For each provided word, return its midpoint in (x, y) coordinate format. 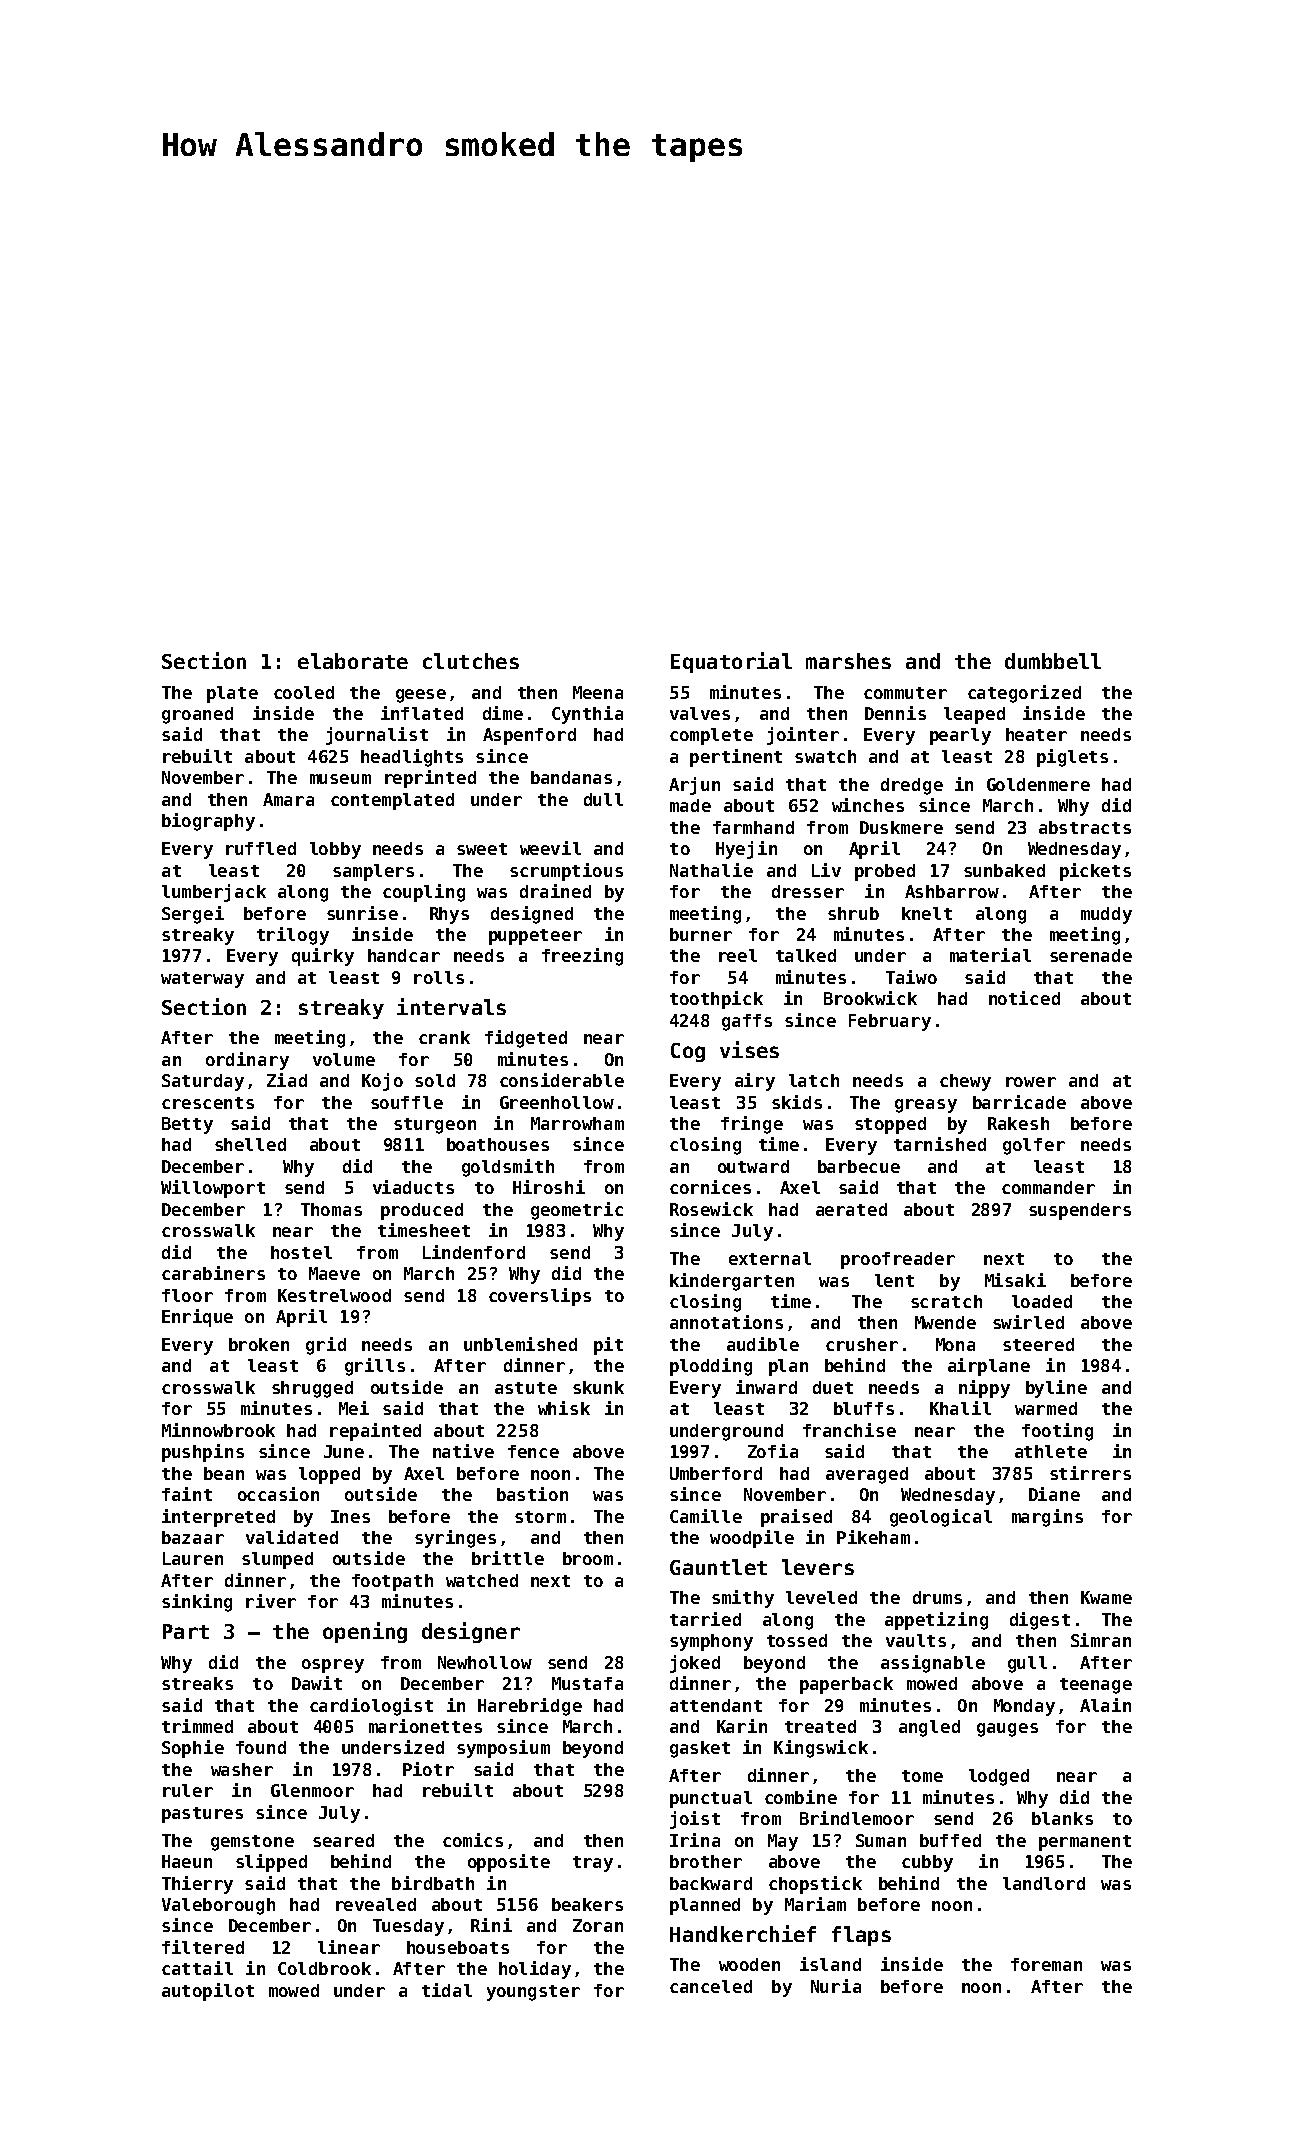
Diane (1054, 1494)
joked (695, 1664)
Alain (1105, 1705)
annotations (726, 1322)
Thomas (331, 1209)
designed (532, 915)
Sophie (193, 1749)
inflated (422, 713)
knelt (927, 913)
